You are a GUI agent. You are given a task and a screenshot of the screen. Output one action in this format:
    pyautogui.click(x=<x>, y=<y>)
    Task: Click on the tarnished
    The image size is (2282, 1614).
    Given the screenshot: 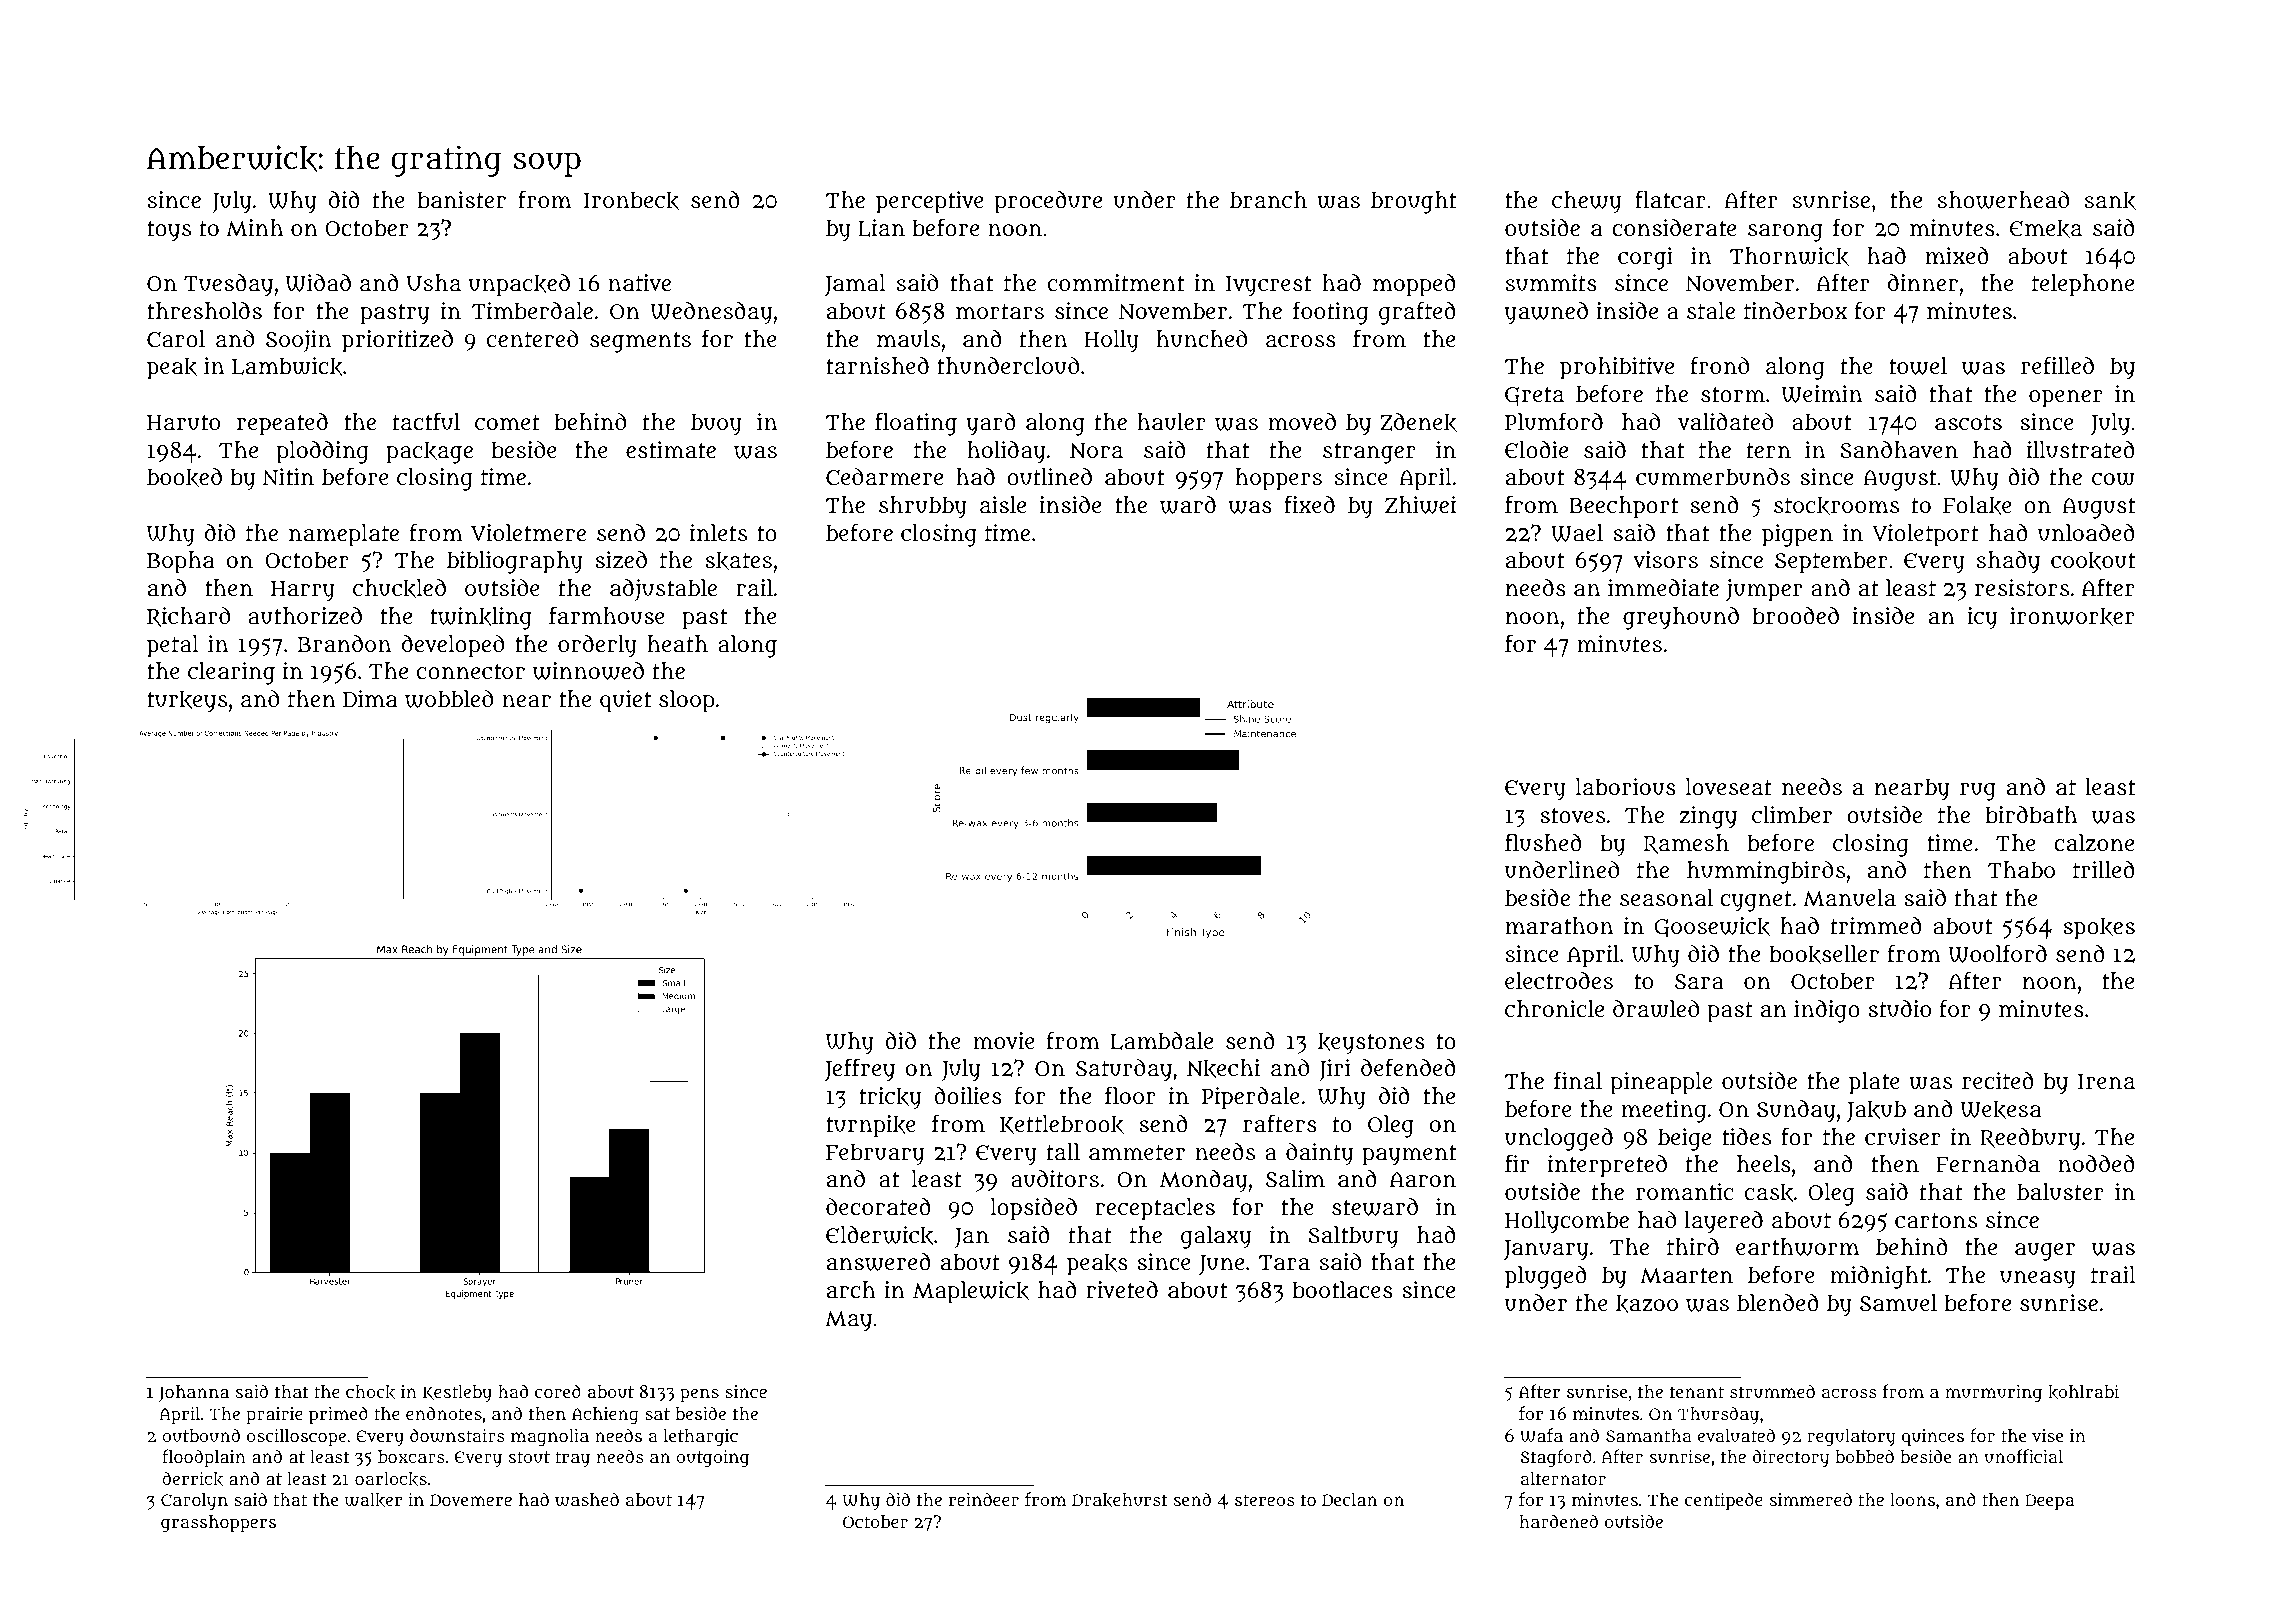 What is the action you would take?
    pyautogui.click(x=877, y=365)
